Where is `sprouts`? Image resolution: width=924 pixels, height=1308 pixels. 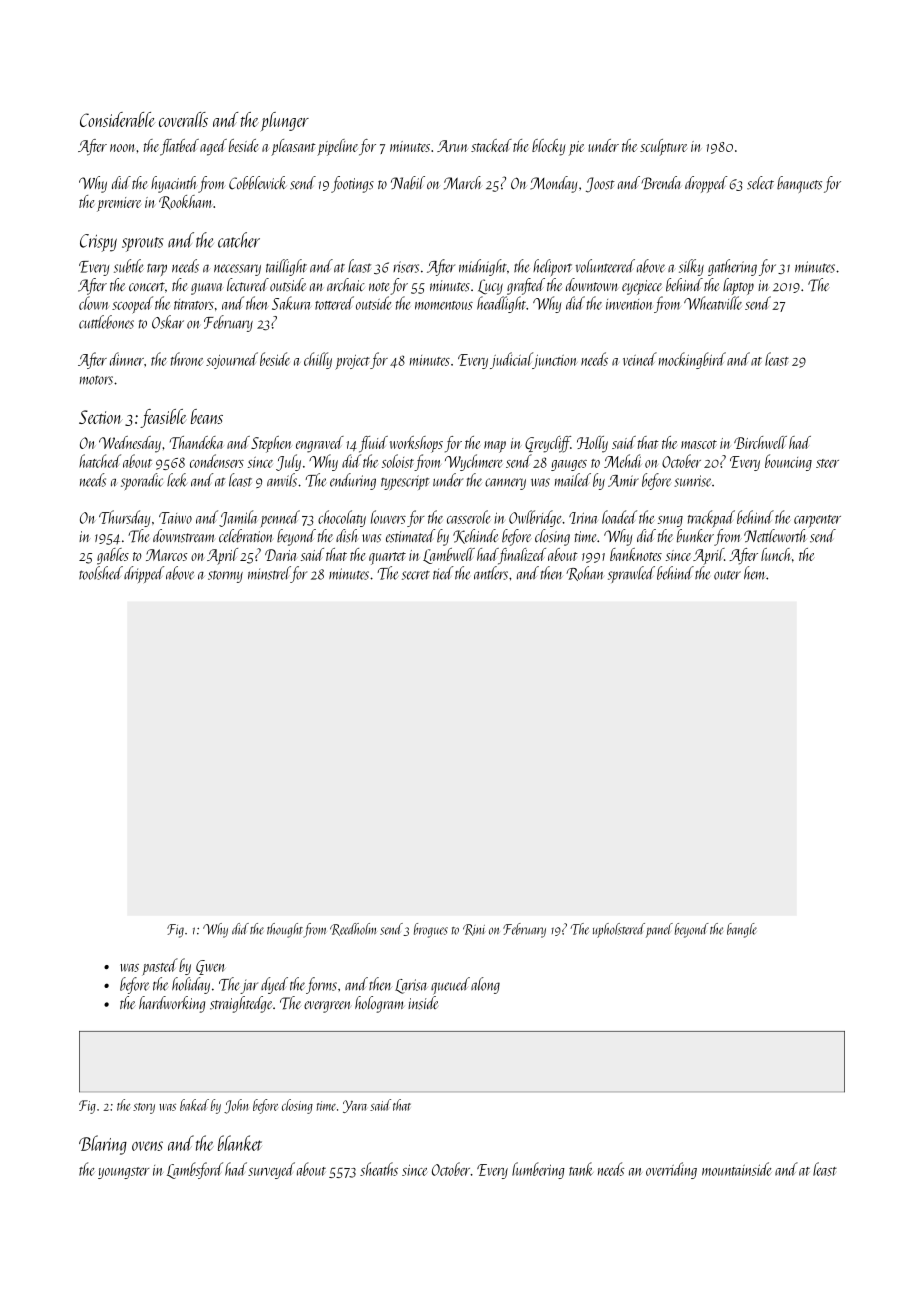 sprouts is located at coordinates (143, 244).
